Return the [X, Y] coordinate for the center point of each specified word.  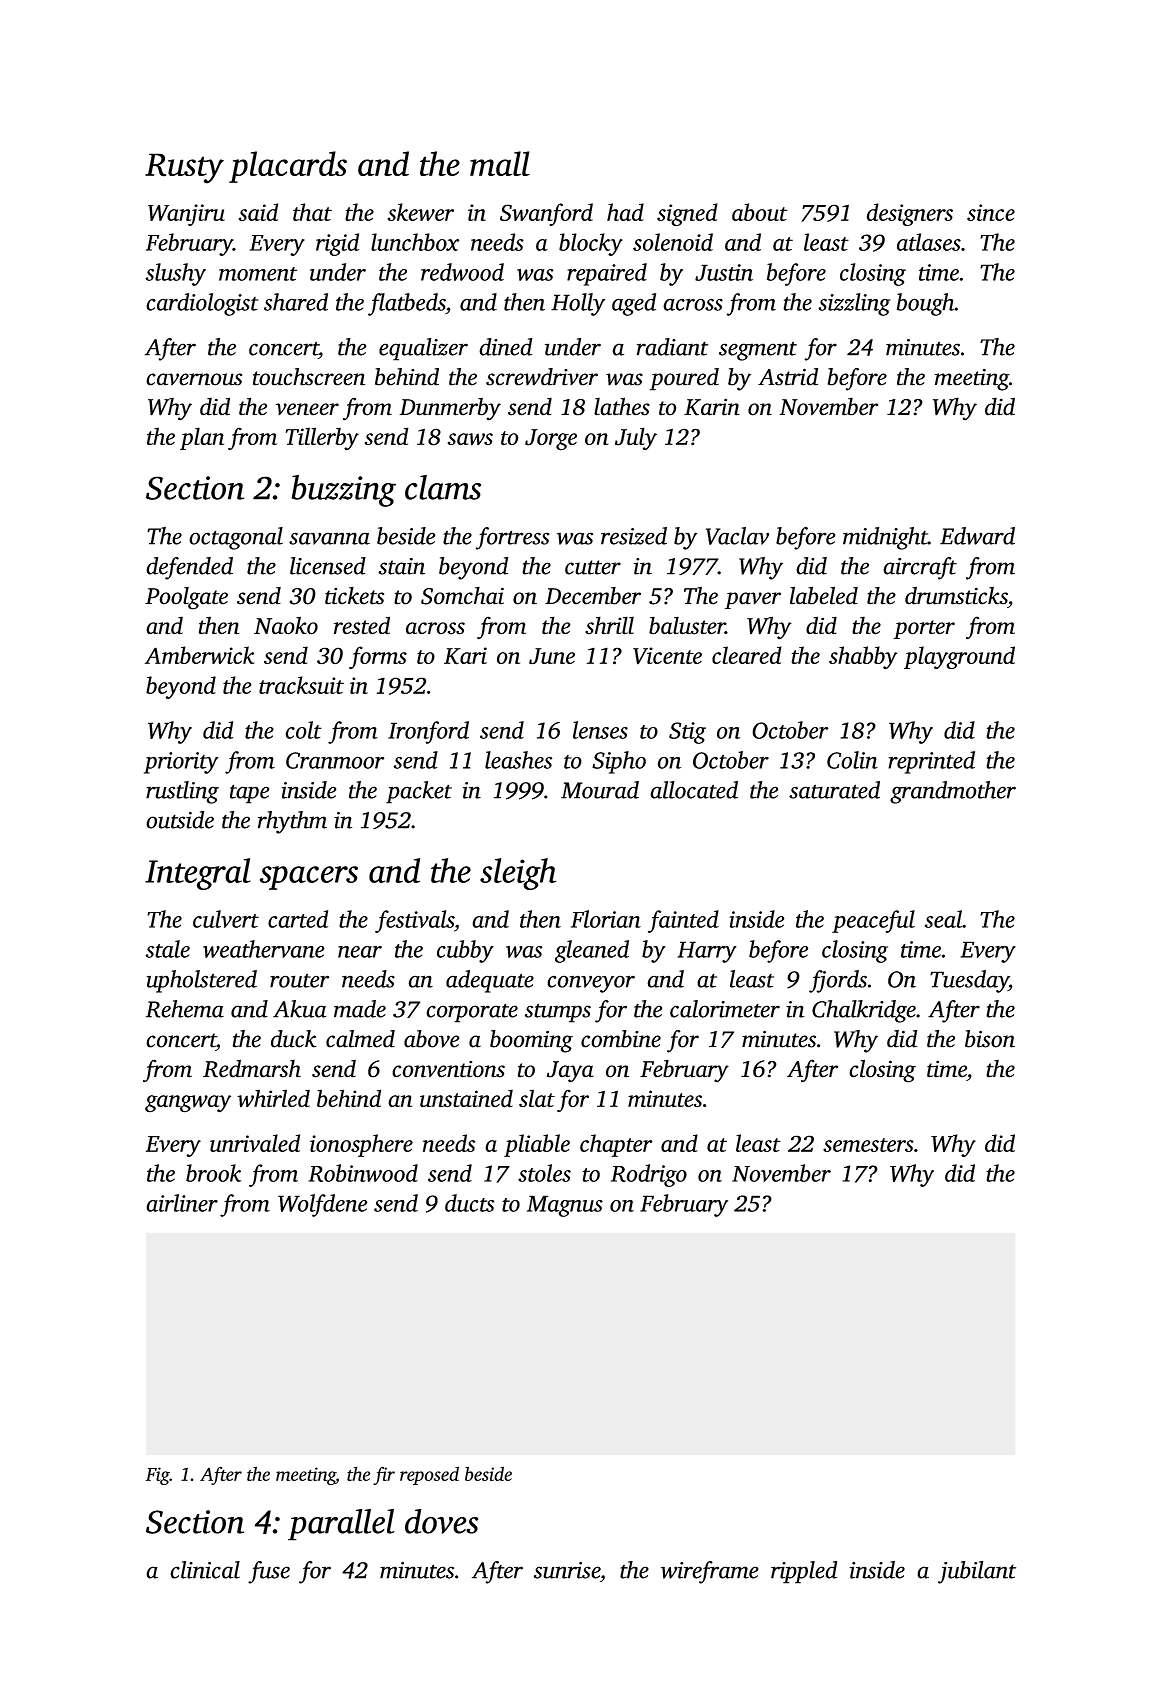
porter [924, 629]
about [760, 212]
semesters [868, 1145]
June [552, 656]
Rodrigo [649, 1175]
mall [500, 163]
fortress [513, 538]
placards [288, 167]
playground [959, 657]
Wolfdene [322, 1205]
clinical [205, 1570]
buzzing [343, 491]
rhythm [292, 822]
